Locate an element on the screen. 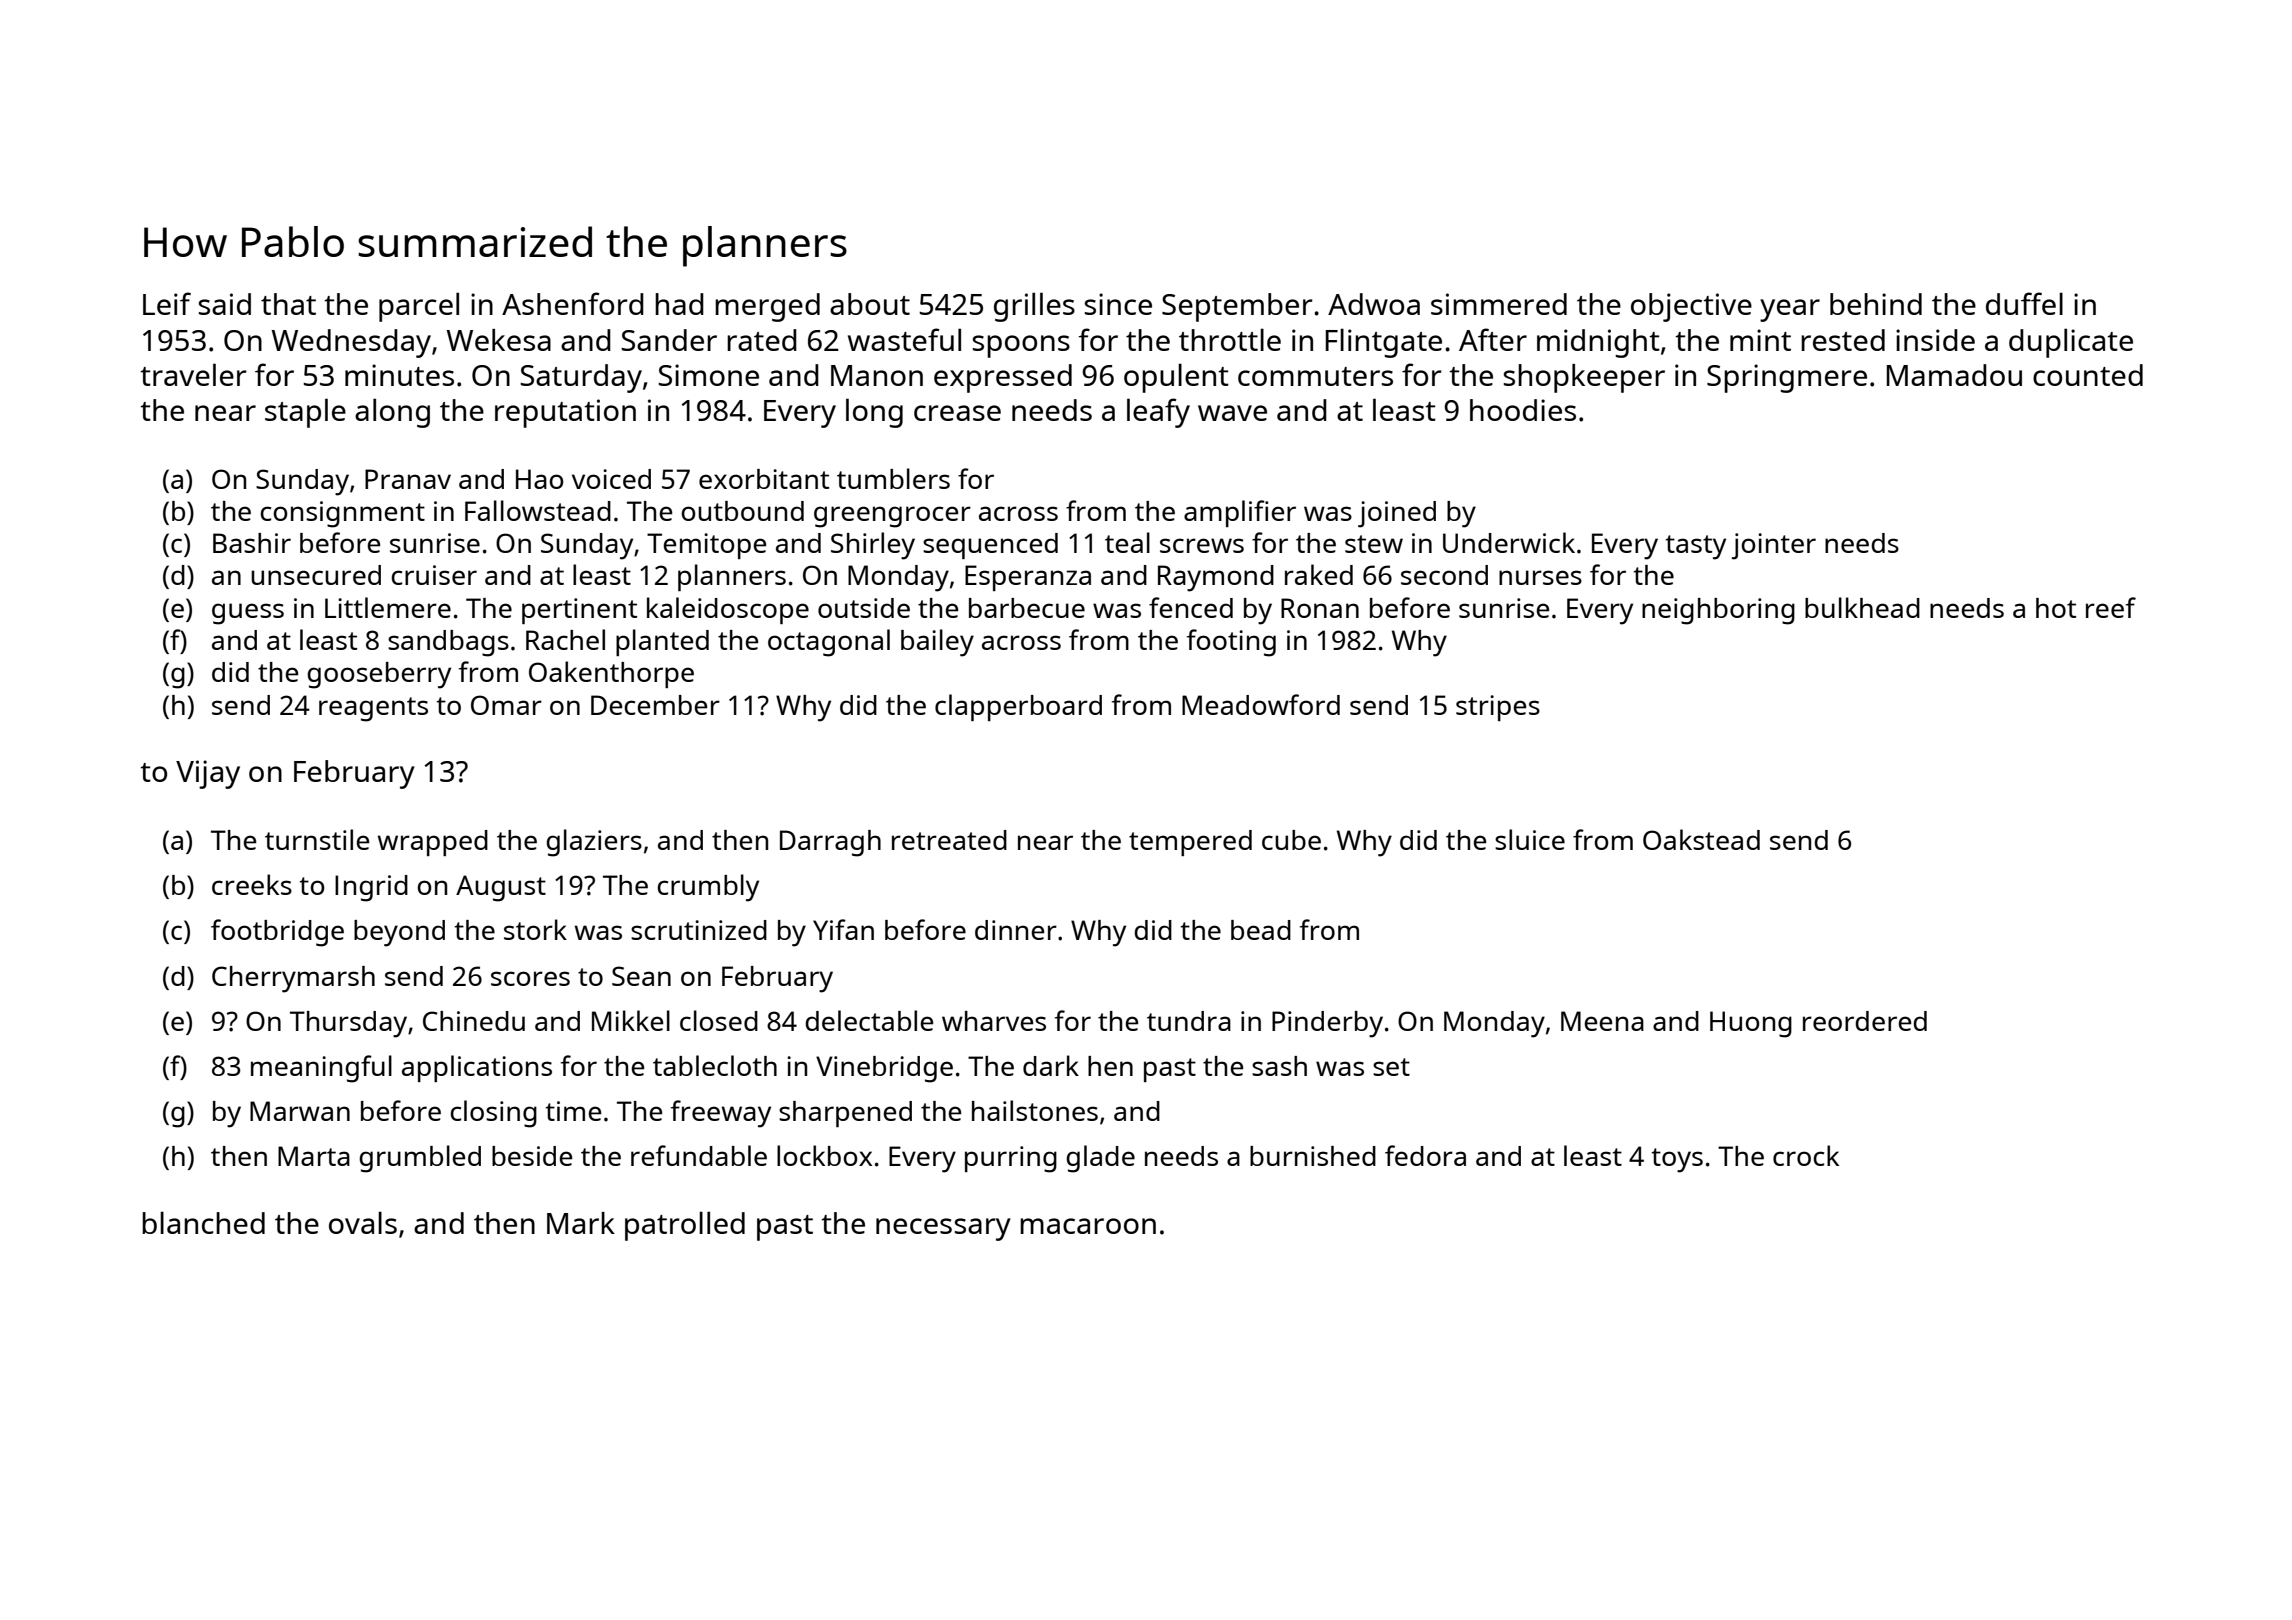 The width and height of the screenshot is (2292, 1620). grumbled is located at coordinates (420, 1159).
